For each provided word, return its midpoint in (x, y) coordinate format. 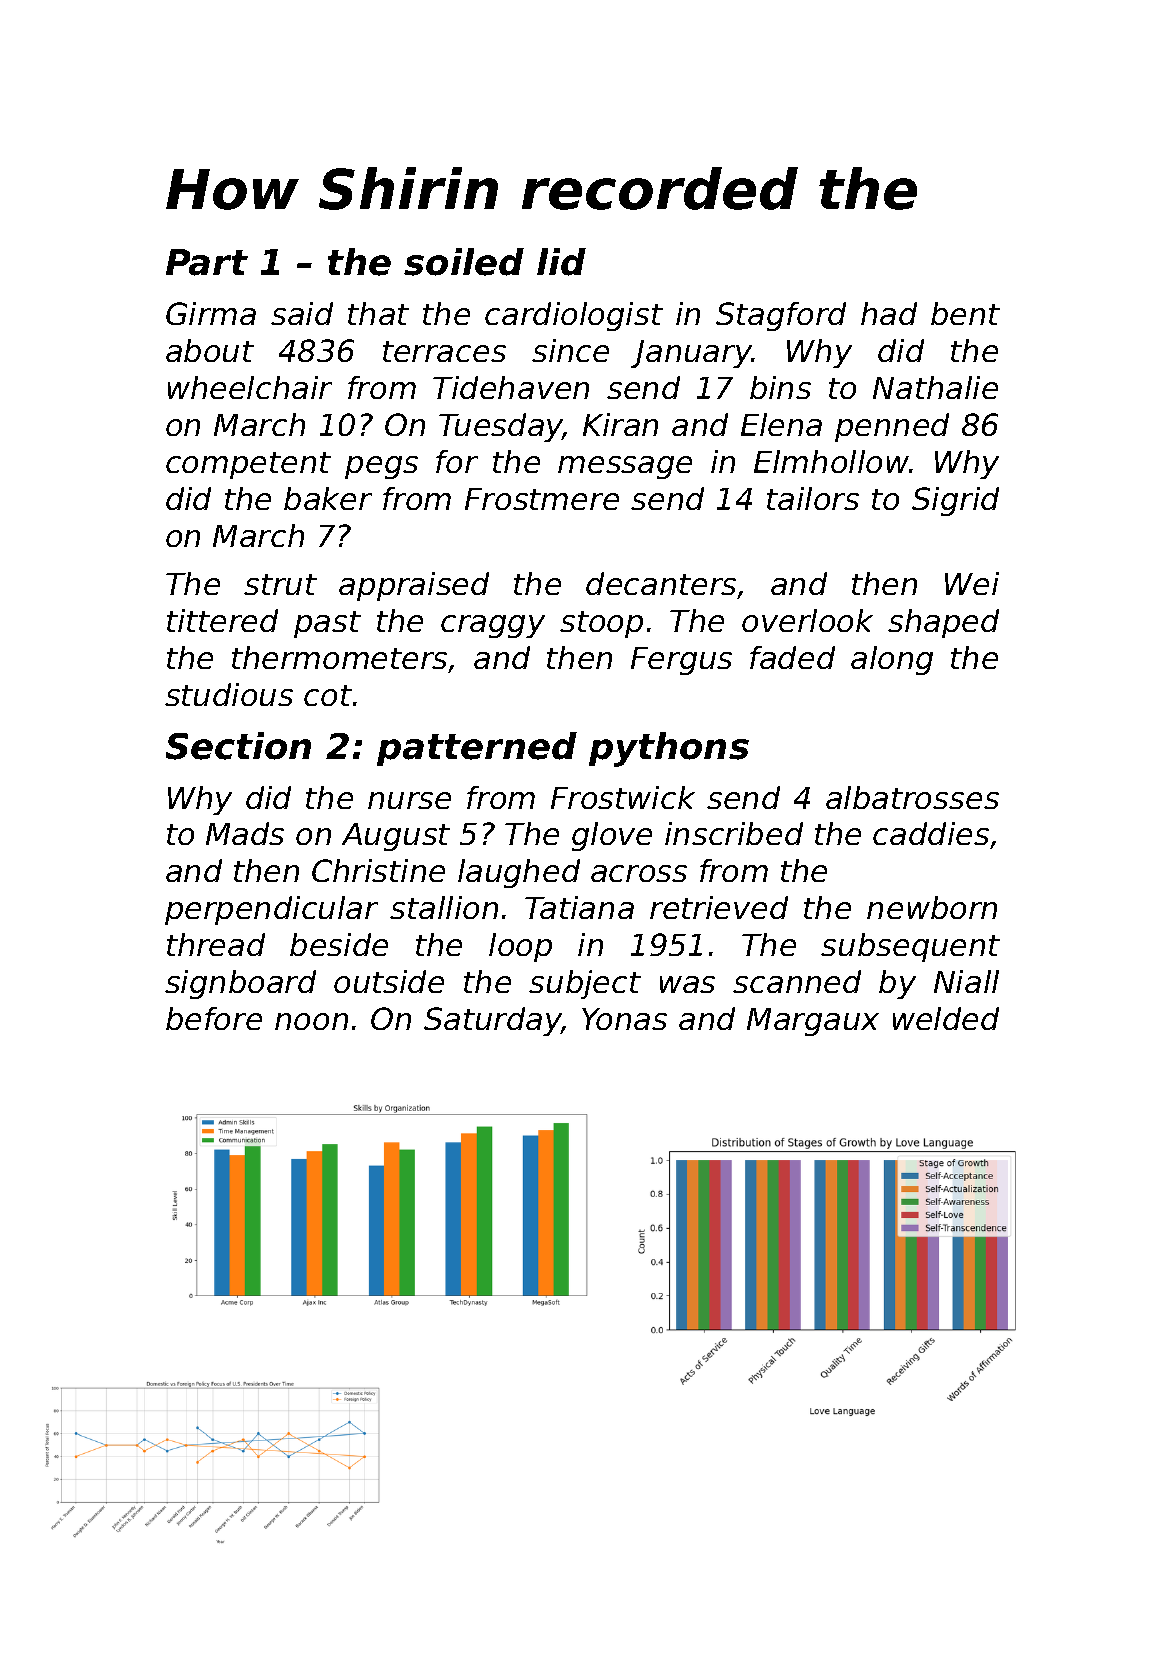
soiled (464, 262)
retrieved (719, 907)
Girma (211, 313)
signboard (240, 984)
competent (248, 465)
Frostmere (542, 499)
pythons (669, 749)
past (327, 624)
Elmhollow (831, 461)
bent (965, 313)
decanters (661, 583)
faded (792, 657)
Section (238, 746)
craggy (493, 626)
